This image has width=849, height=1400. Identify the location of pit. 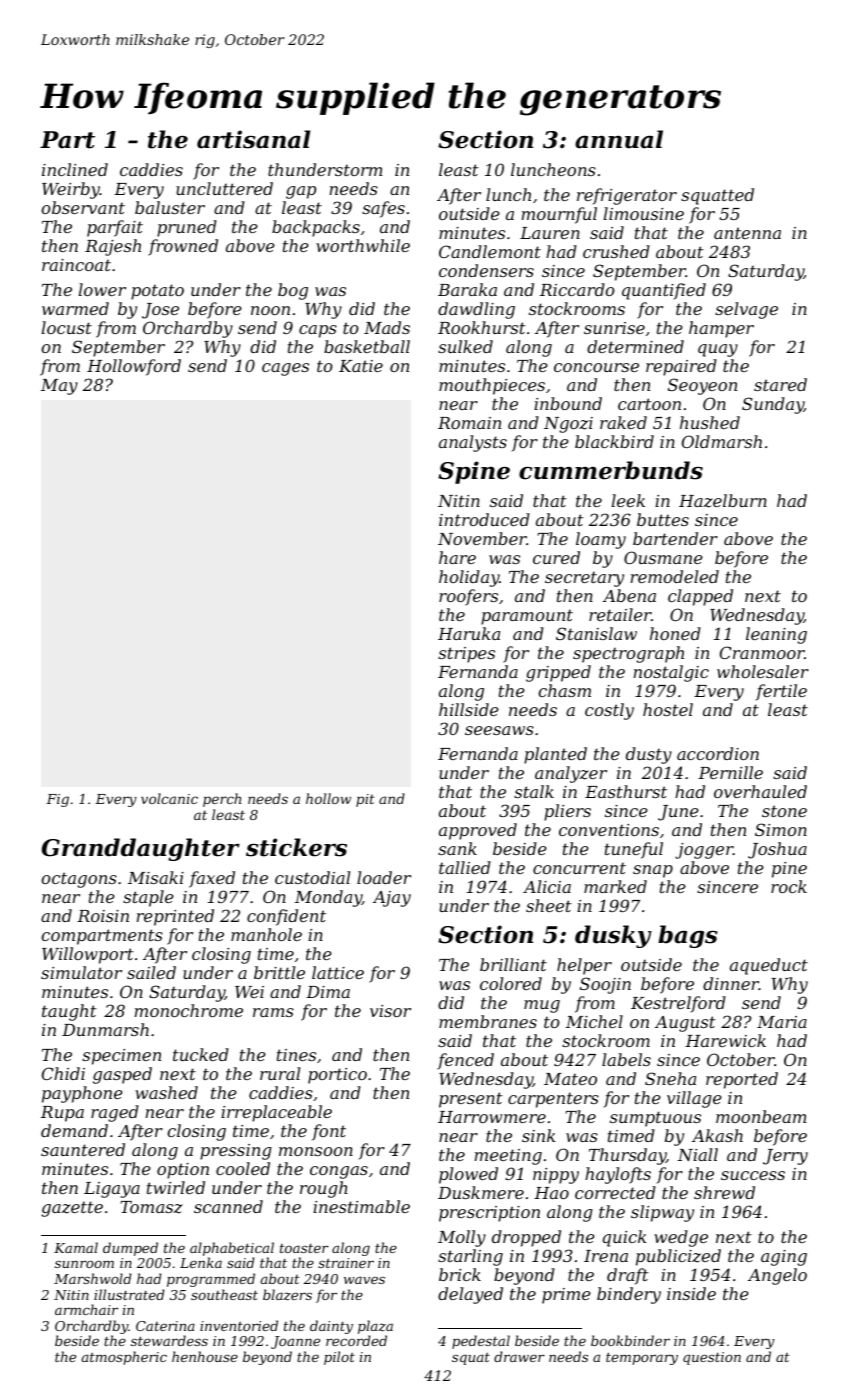
(365, 800).
